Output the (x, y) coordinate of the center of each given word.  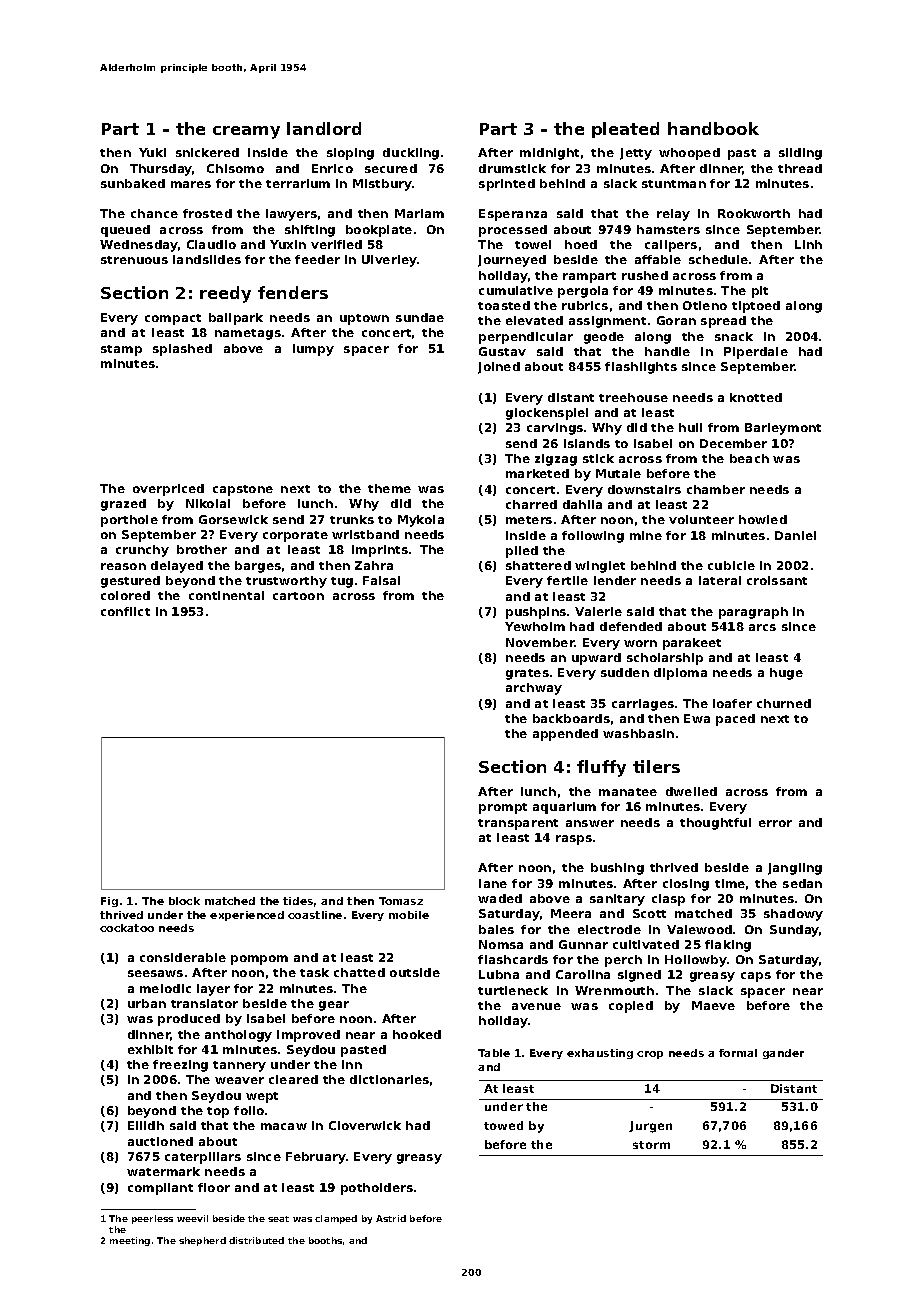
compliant (160, 1189)
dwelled (691, 791)
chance (154, 213)
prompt (503, 808)
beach (749, 458)
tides (298, 901)
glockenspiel (547, 414)
